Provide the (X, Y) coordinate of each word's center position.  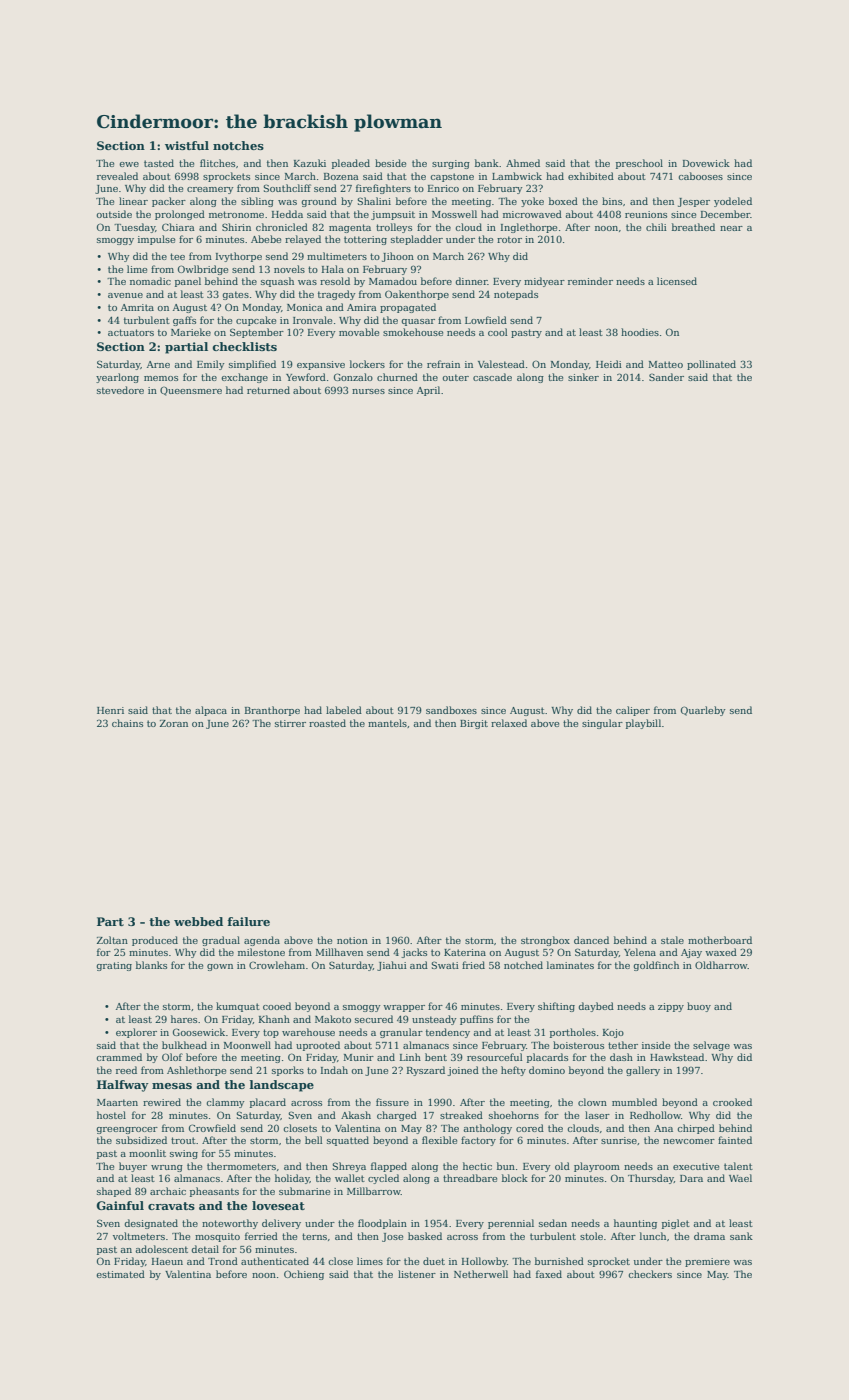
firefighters (383, 189)
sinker (583, 377)
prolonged (180, 215)
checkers (650, 1274)
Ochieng (304, 1275)
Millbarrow (374, 1191)
